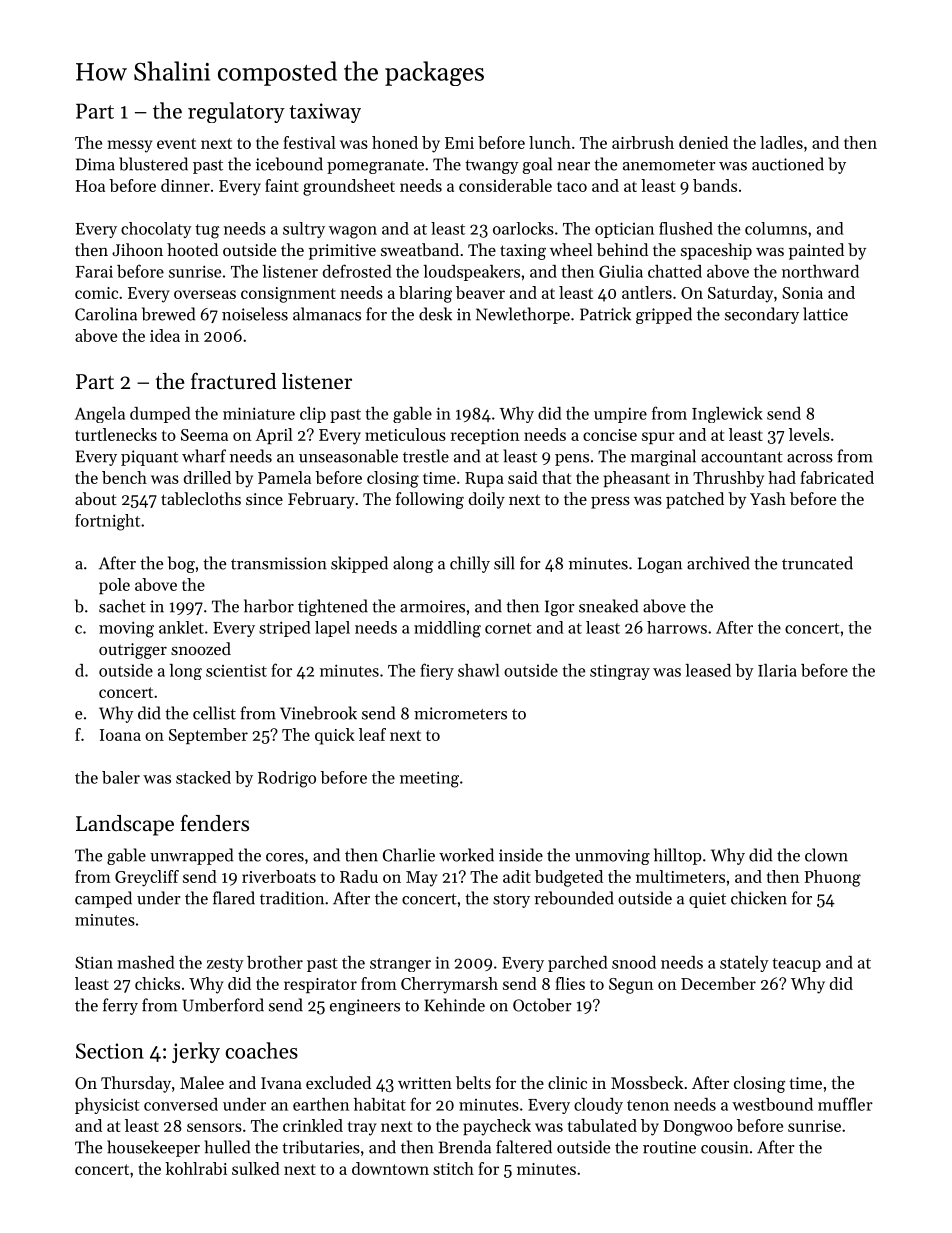 The image size is (952, 1233). Describe the element at coordinates (727, 415) in the screenshot. I see `Inglewick` at that location.
